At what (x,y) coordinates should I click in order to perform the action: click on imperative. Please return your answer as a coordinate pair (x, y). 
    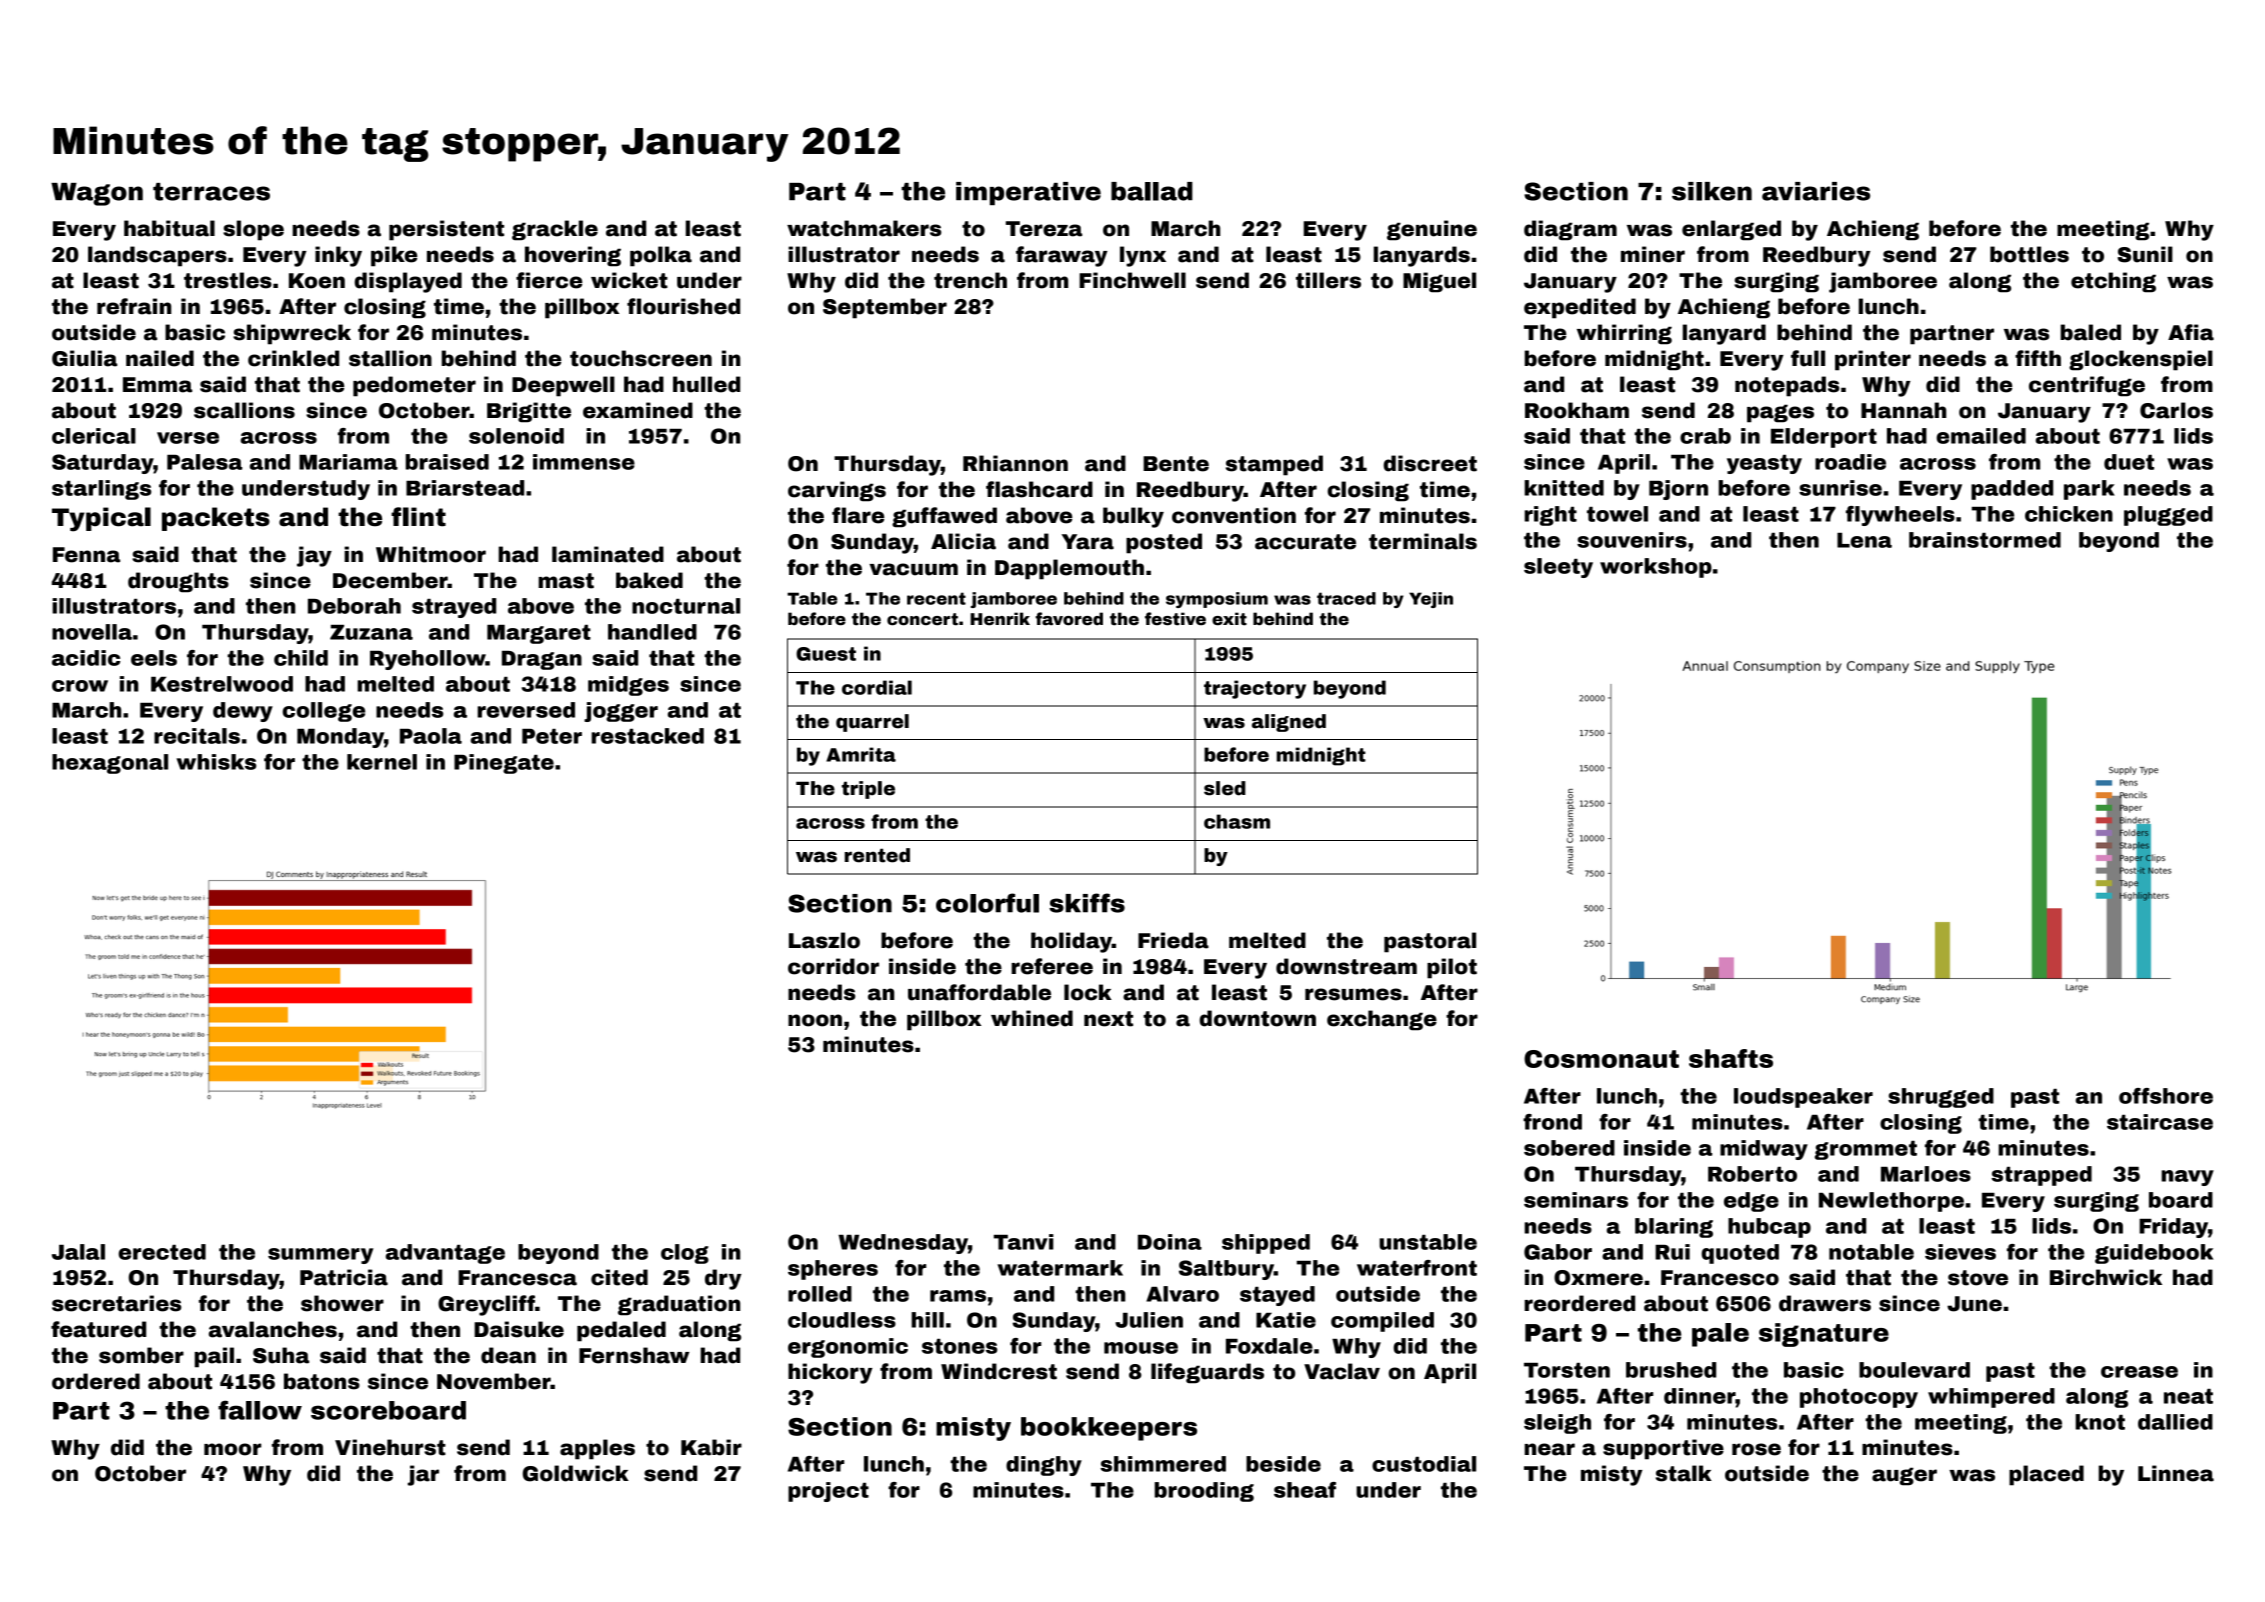
    Looking at the image, I should click on (1028, 193).
